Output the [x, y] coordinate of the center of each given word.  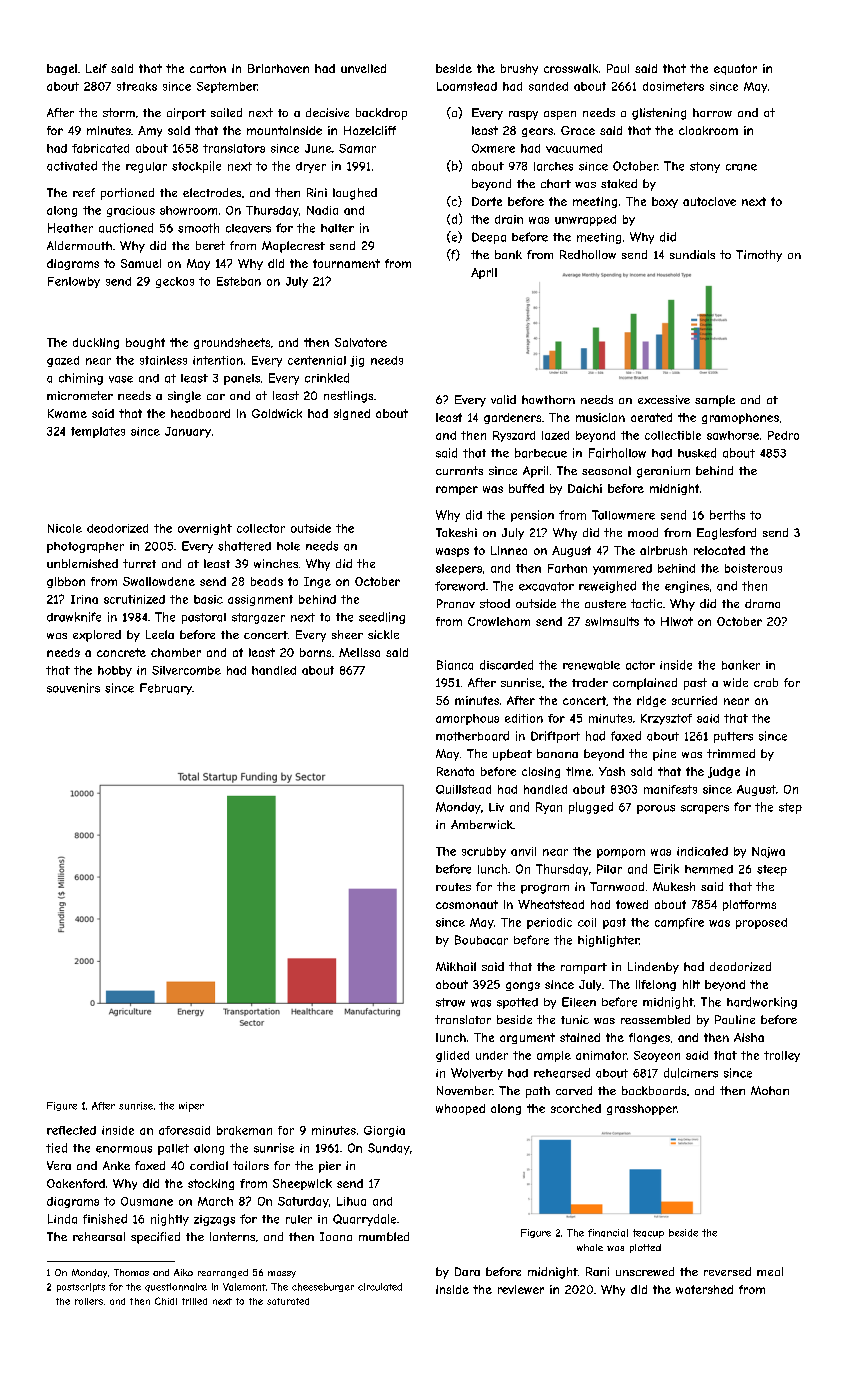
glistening [659, 114]
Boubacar [481, 940]
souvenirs [73, 688]
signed [352, 414]
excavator [546, 586]
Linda [62, 1219]
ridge [651, 701]
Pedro [783, 435]
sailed [226, 112]
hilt [691, 984]
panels [242, 379]
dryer [311, 167]
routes [453, 887]
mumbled [384, 1236]
